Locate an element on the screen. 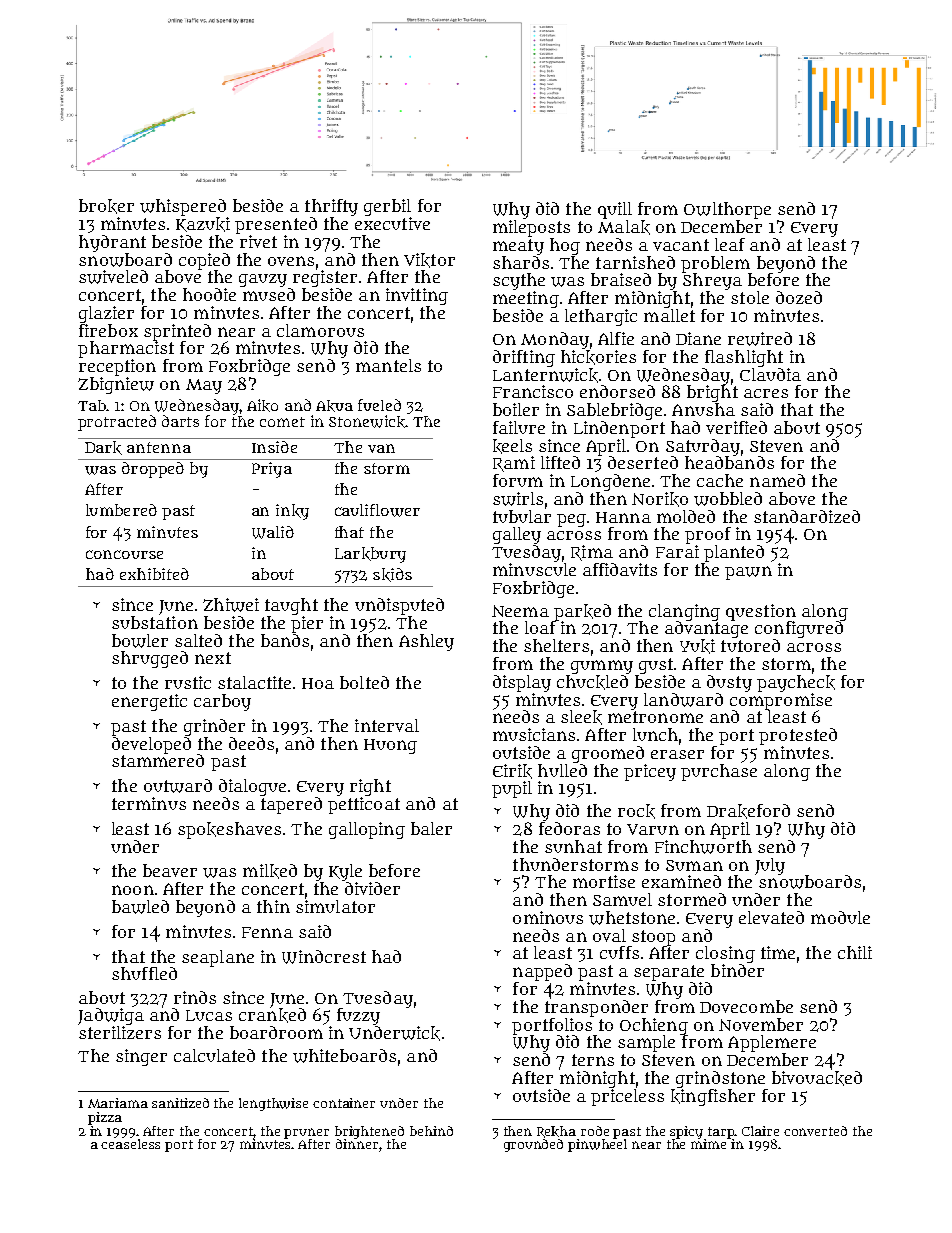 The height and width of the screenshot is (1233, 952). concourse is located at coordinates (124, 554).
